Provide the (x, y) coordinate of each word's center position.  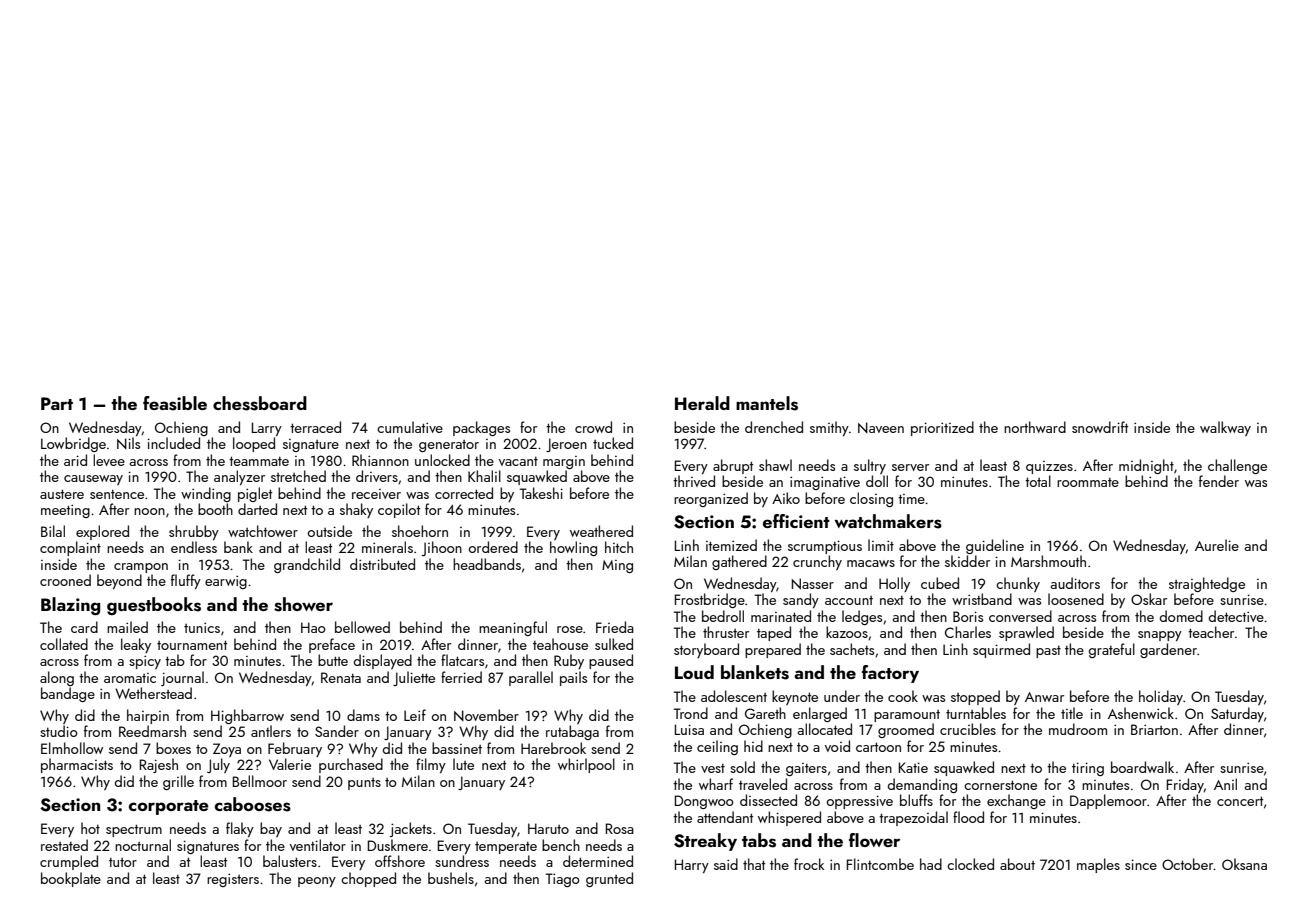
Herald (702, 403)
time (911, 499)
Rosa (620, 828)
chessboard (260, 403)
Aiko (786, 498)
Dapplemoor (1108, 801)
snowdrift (1100, 427)
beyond (119, 581)
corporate (169, 807)
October (1188, 864)
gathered (739, 562)
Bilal (53, 531)
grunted (609, 879)
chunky (1018, 584)
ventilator (318, 845)
